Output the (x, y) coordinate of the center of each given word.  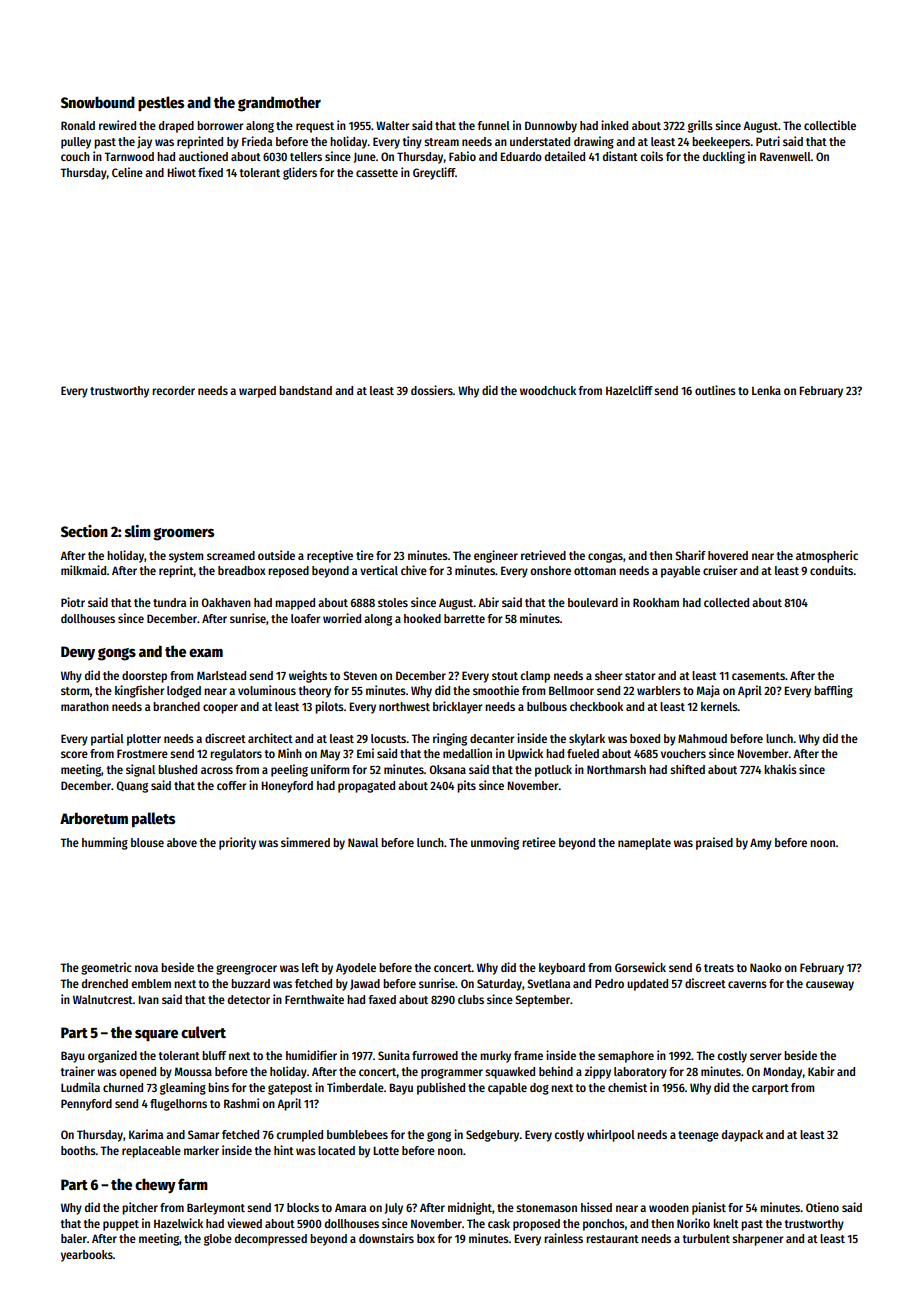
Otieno (822, 1207)
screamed (231, 555)
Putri (768, 141)
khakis (780, 769)
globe (218, 1240)
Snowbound (98, 102)
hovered (728, 555)
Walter (392, 125)
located (336, 1150)
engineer (496, 556)
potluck (553, 771)
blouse (147, 842)
